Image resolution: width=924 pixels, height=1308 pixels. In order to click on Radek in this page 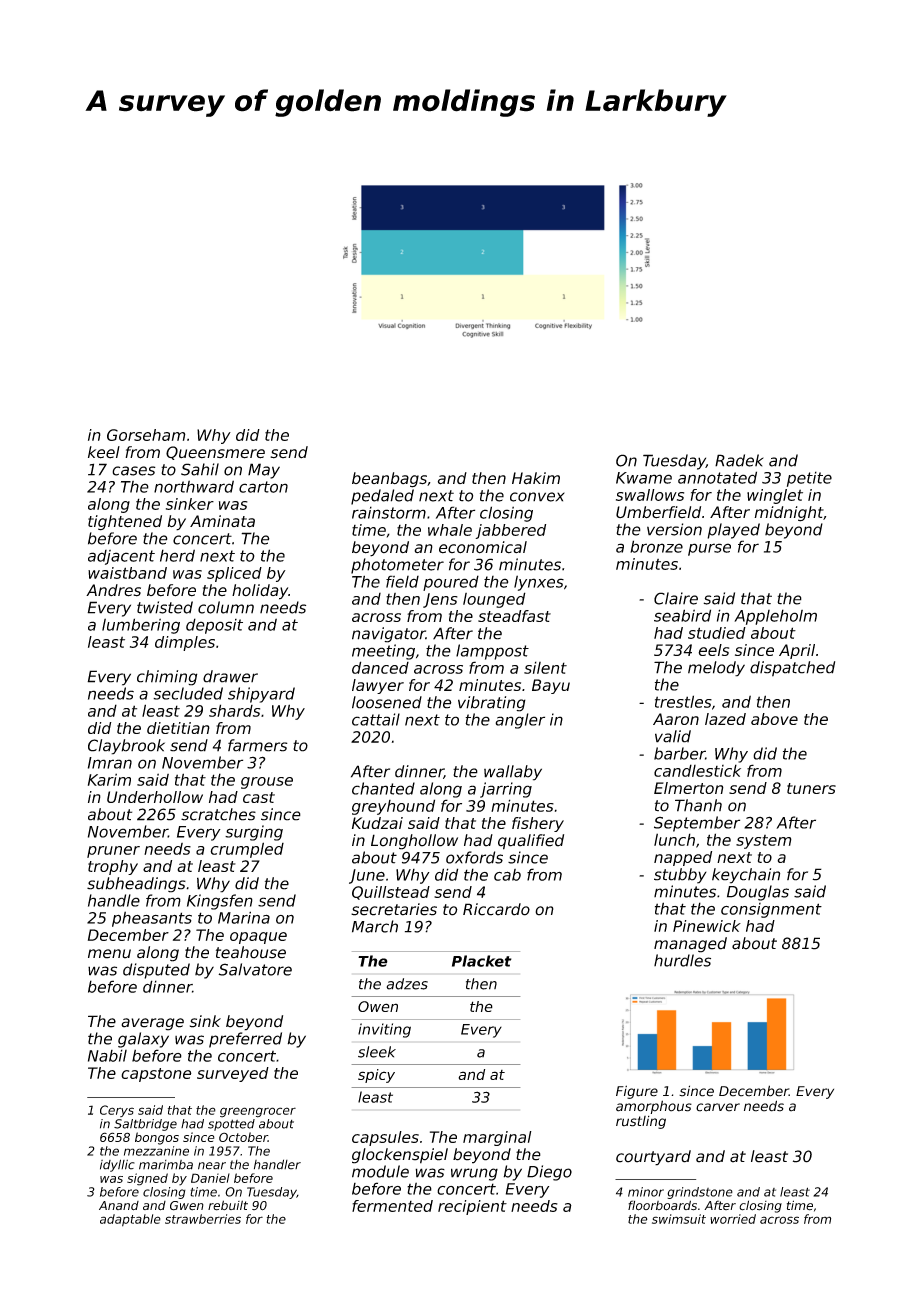, I will do `click(739, 460)`.
